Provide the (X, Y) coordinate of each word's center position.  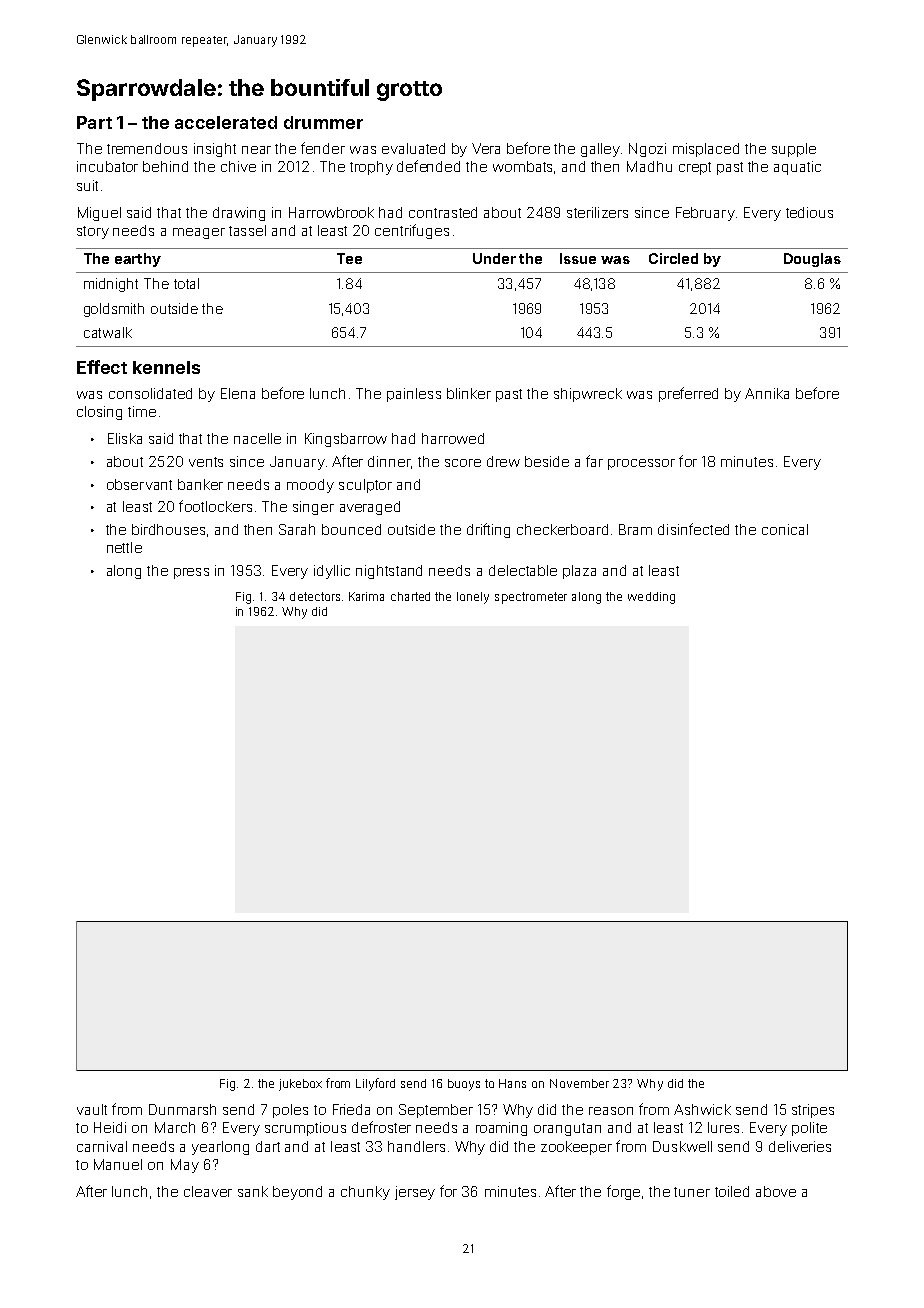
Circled (673, 258)
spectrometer (531, 598)
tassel (247, 230)
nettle (124, 547)
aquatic (797, 168)
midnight (111, 285)
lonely (473, 598)
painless (414, 395)
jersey (415, 1193)
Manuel (118, 1164)
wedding (651, 598)
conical (785, 529)
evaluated (413, 148)
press (191, 573)
